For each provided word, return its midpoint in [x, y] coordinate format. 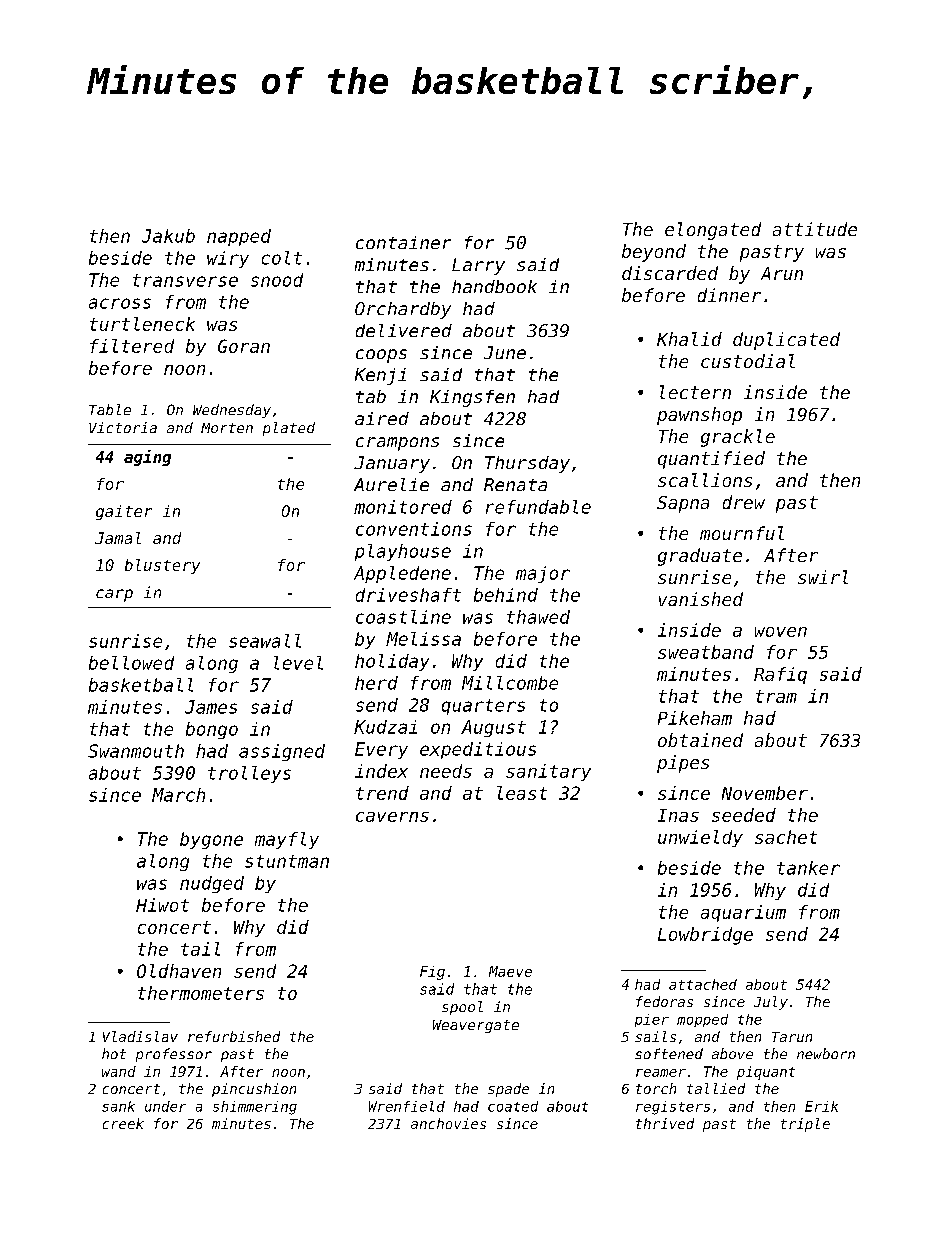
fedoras [664, 1001]
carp [114, 595]
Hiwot [162, 905]
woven [781, 632]
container [403, 242]
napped [239, 237]
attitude [815, 229]
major [543, 574]
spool [462, 1008]
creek [123, 1123]
